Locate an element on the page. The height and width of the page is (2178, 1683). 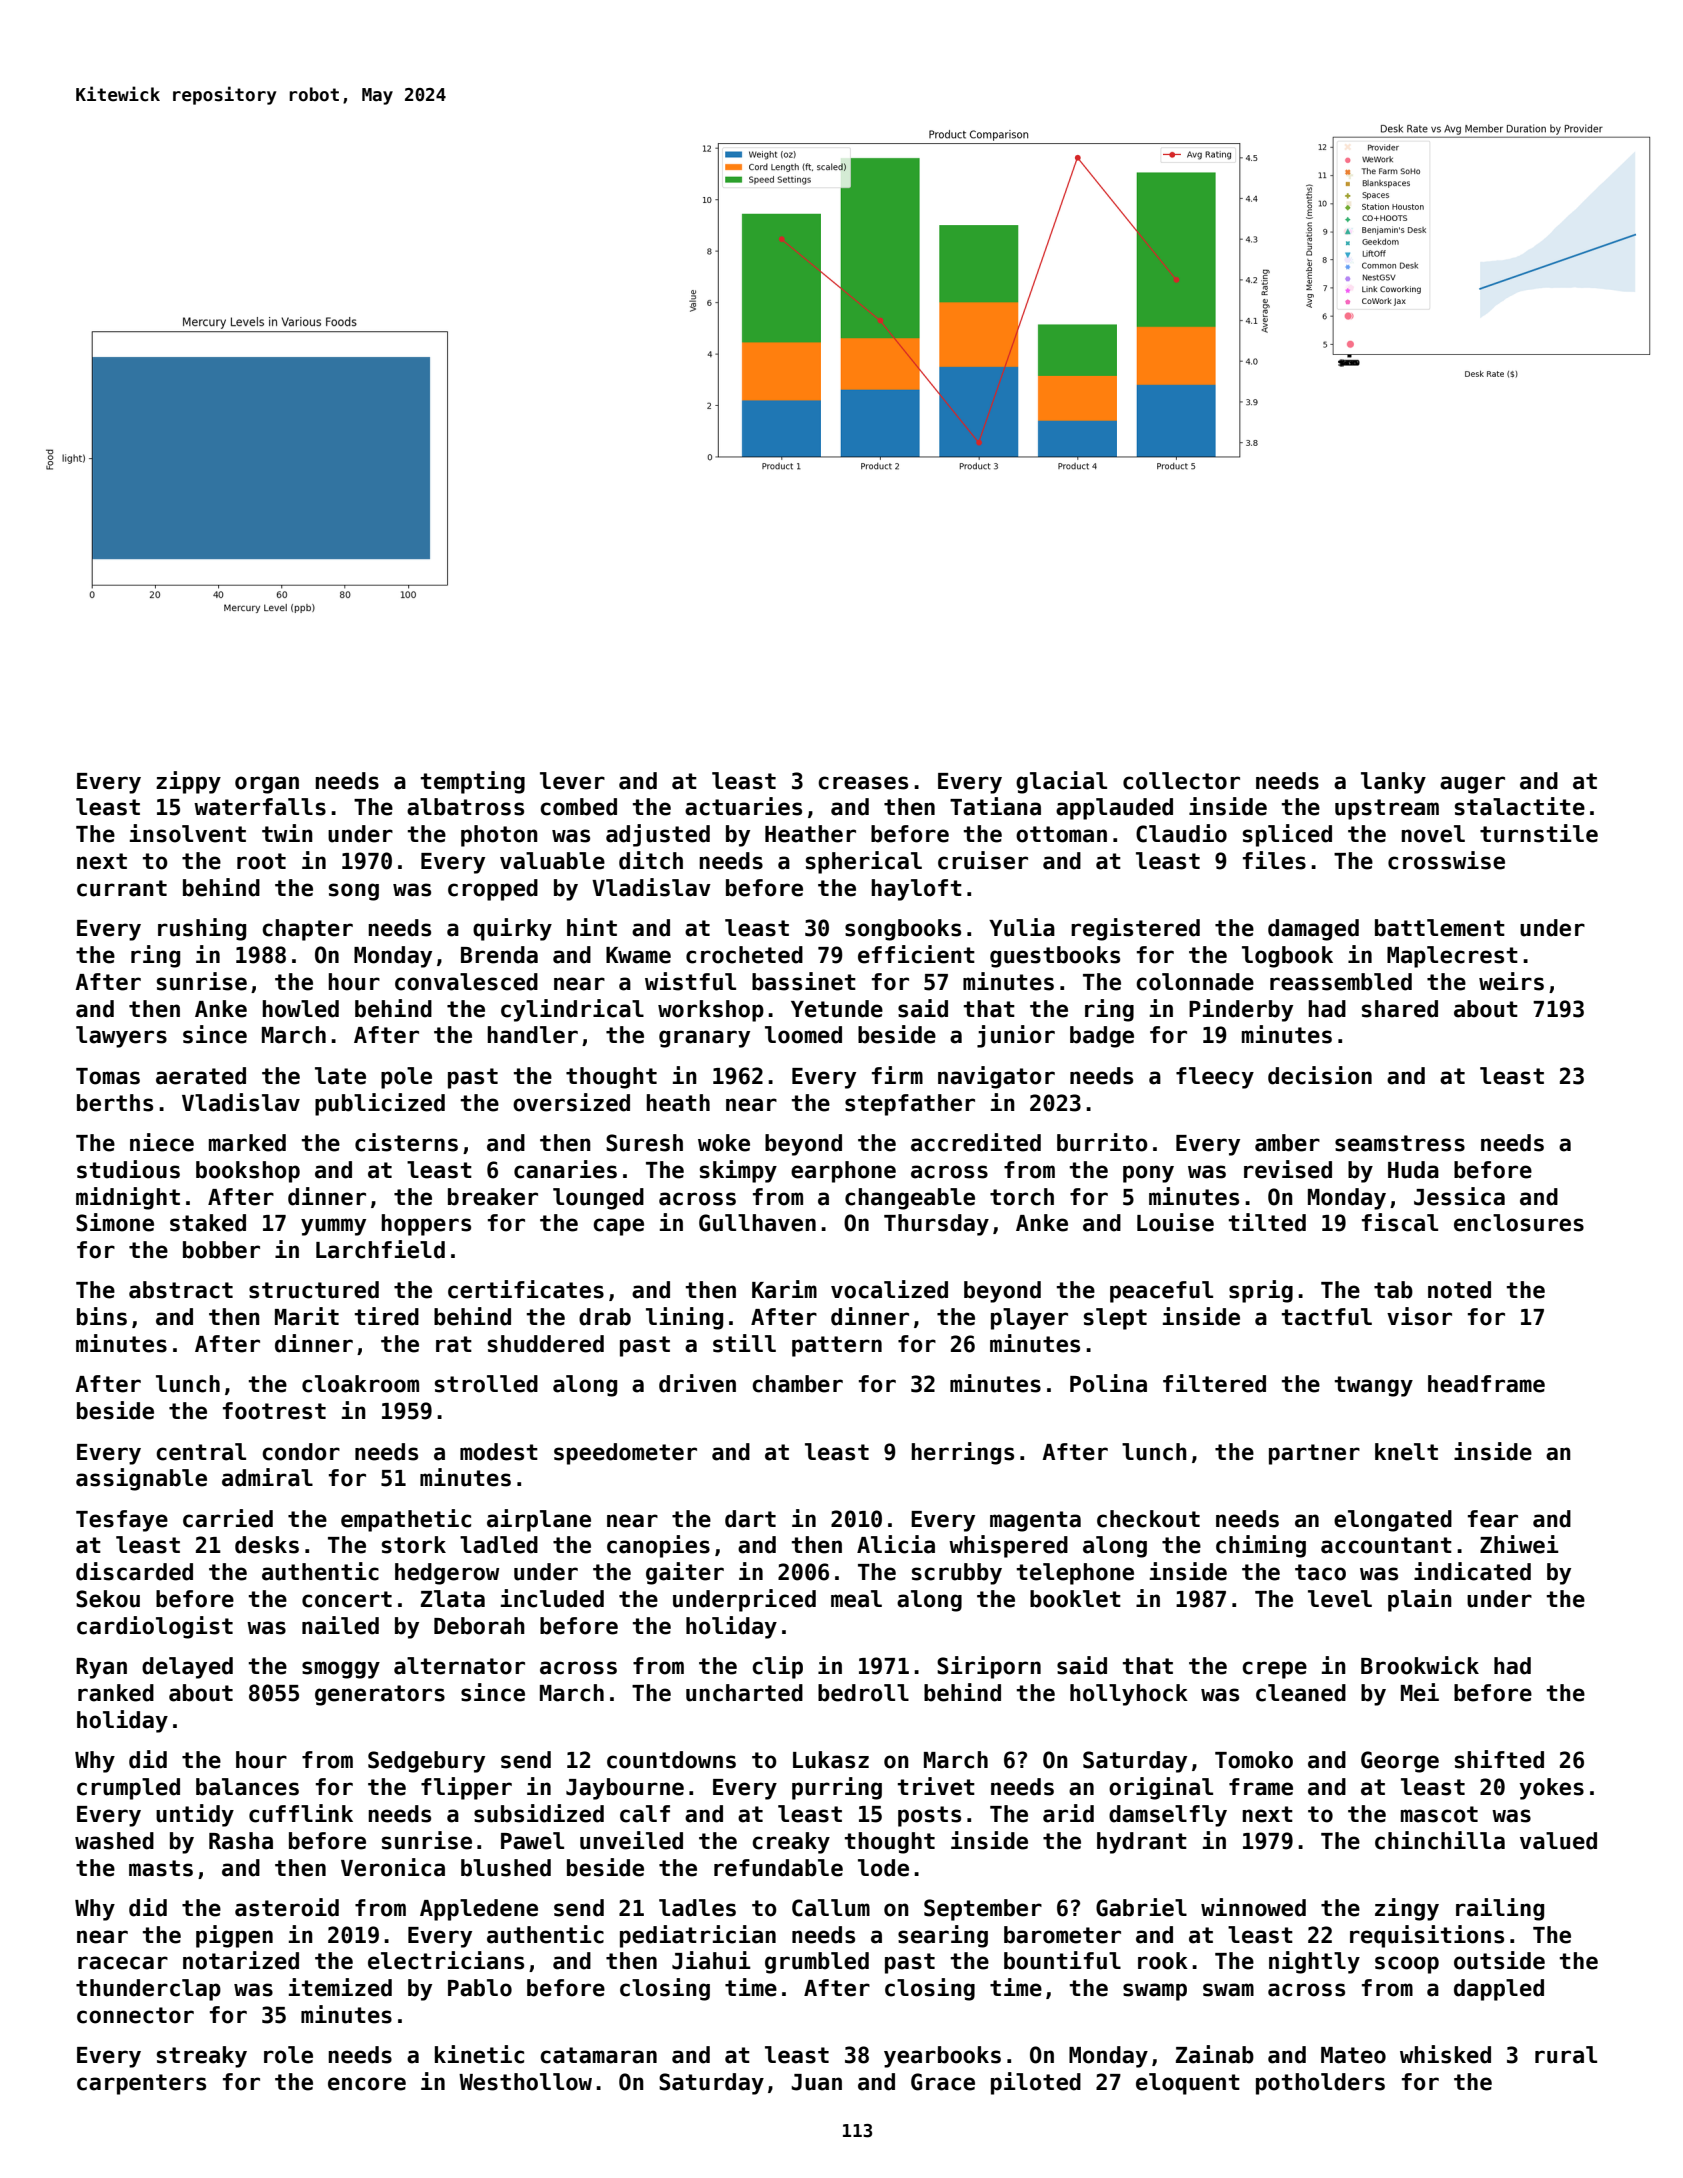
Tomas is located at coordinates (108, 1076).
